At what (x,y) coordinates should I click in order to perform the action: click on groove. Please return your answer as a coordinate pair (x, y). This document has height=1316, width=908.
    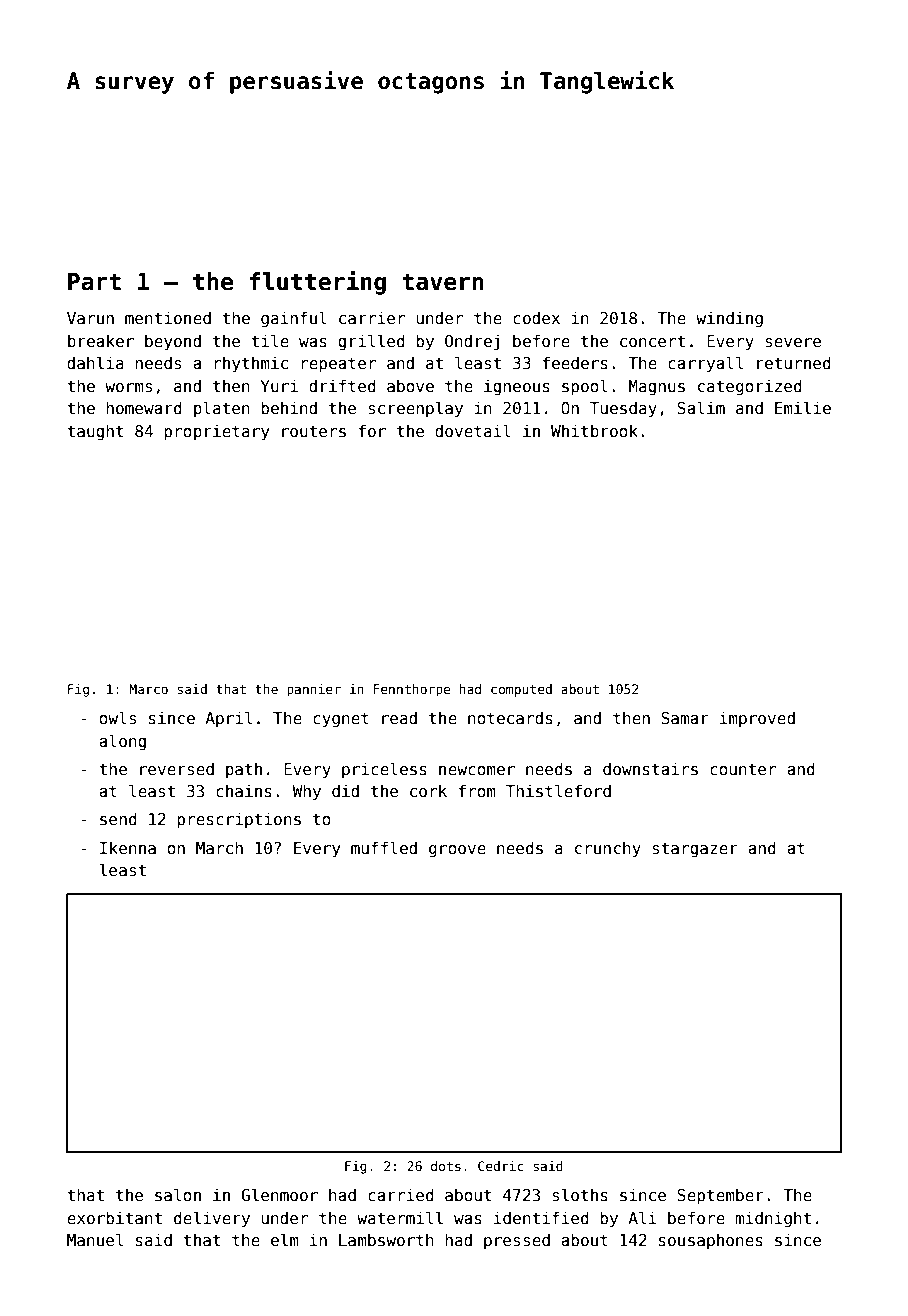
    Looking at the image, I should click on (457, 851).
